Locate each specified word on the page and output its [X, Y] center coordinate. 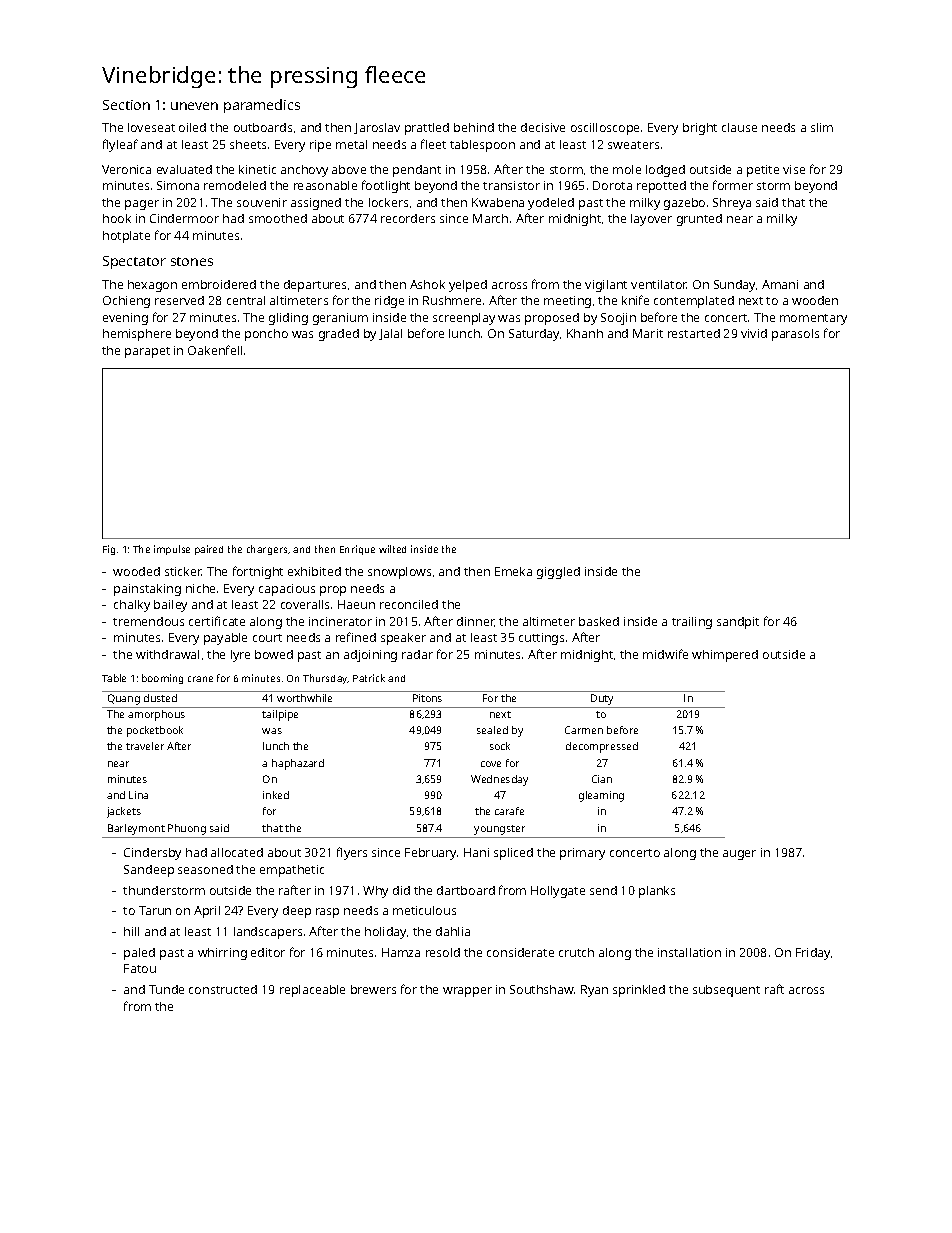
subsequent [726, 991]
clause [739, 127]
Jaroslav [377, 128]
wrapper [467, 992]
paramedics [262, 106]
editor [268, 952]
